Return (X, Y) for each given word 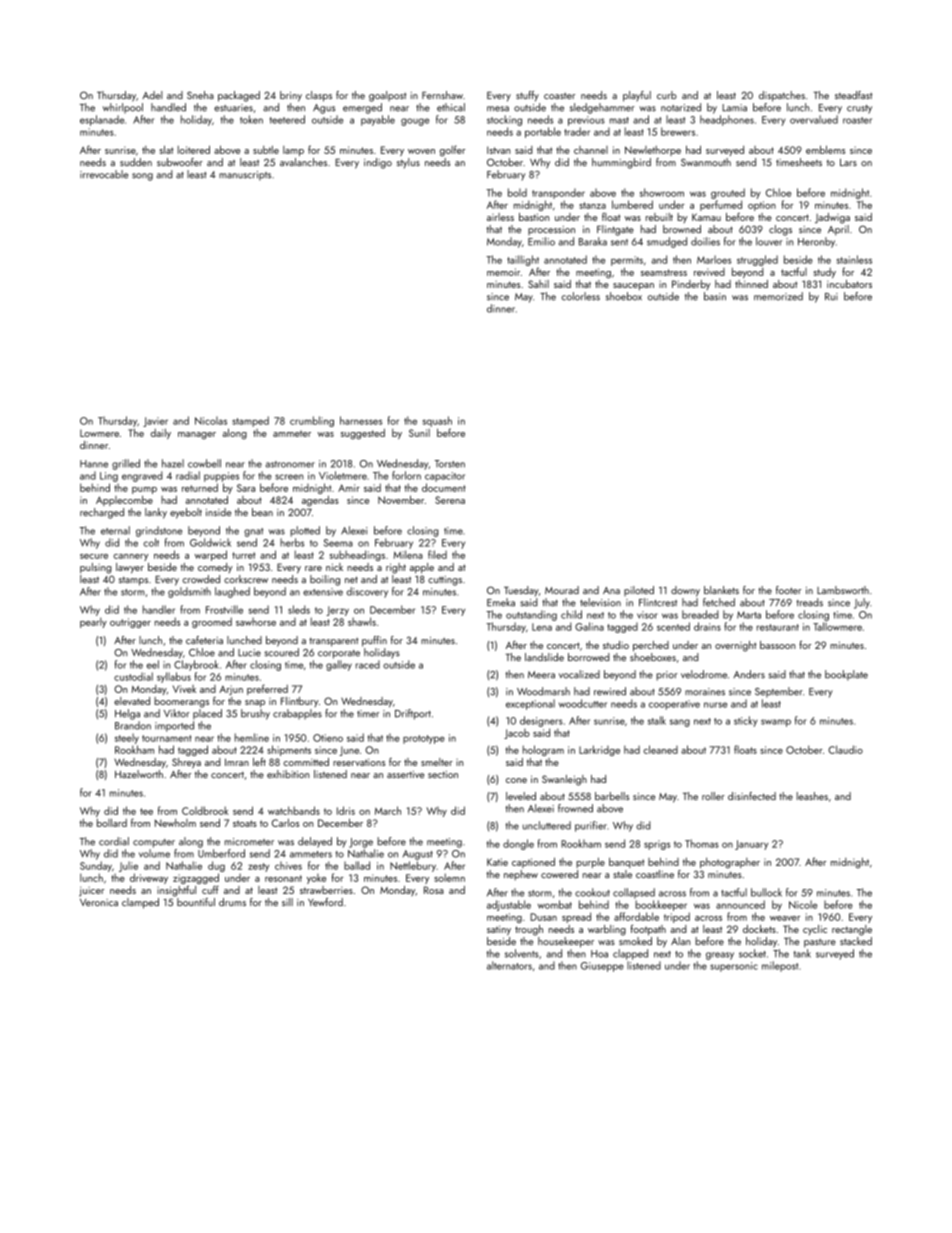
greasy (720, 956)
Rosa (434, 890)
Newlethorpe (653, 151)
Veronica (99, 902)
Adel (152, 95)
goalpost (387, 96)
